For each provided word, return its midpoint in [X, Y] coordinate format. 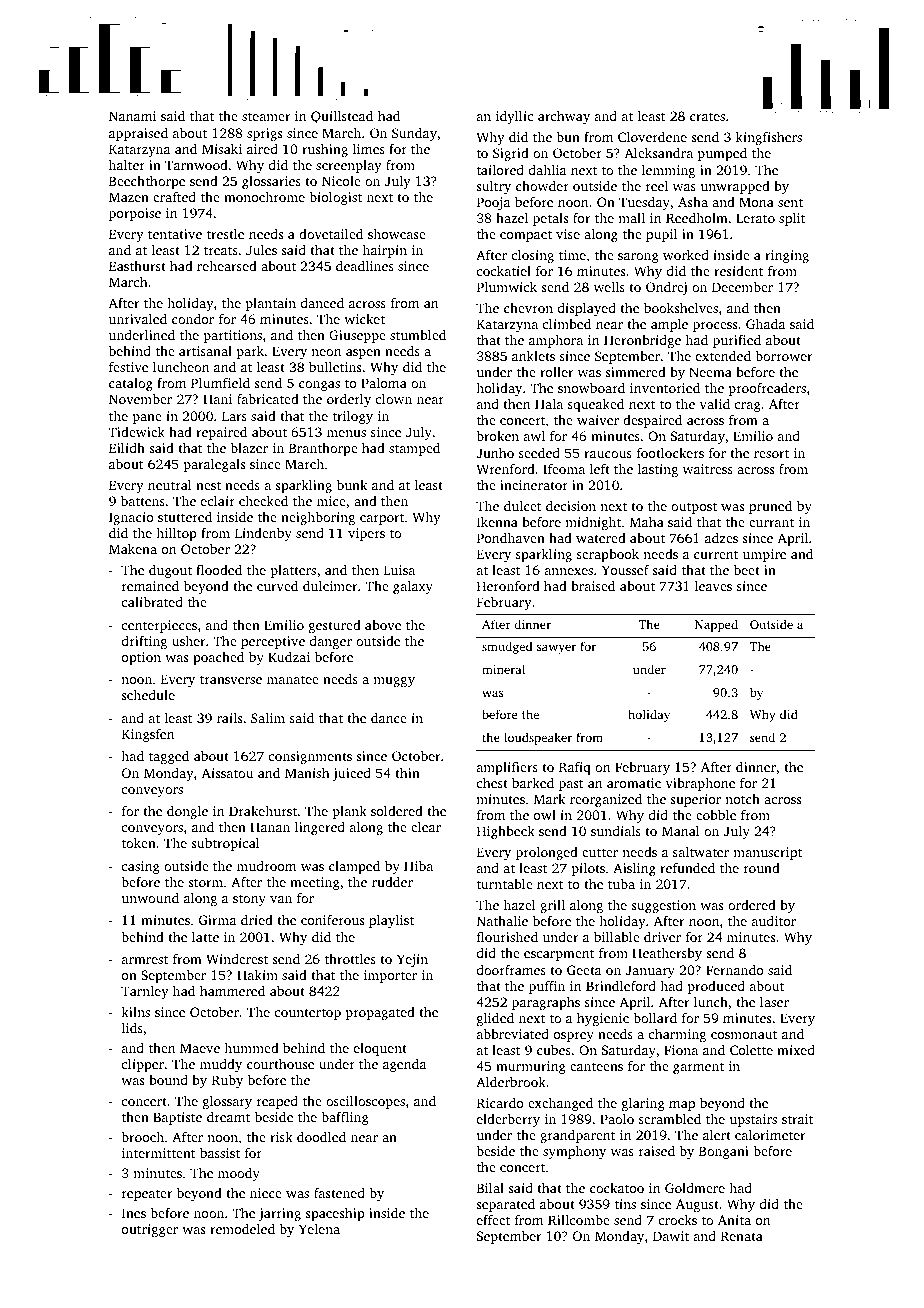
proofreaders [767, 389]
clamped [354, 867]
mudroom [266, 866]
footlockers [670, 452]
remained [150, 586]
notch [742, 799]
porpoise [135, 214]
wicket [364, 319]
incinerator [534, 485]
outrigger [150, 1230]
